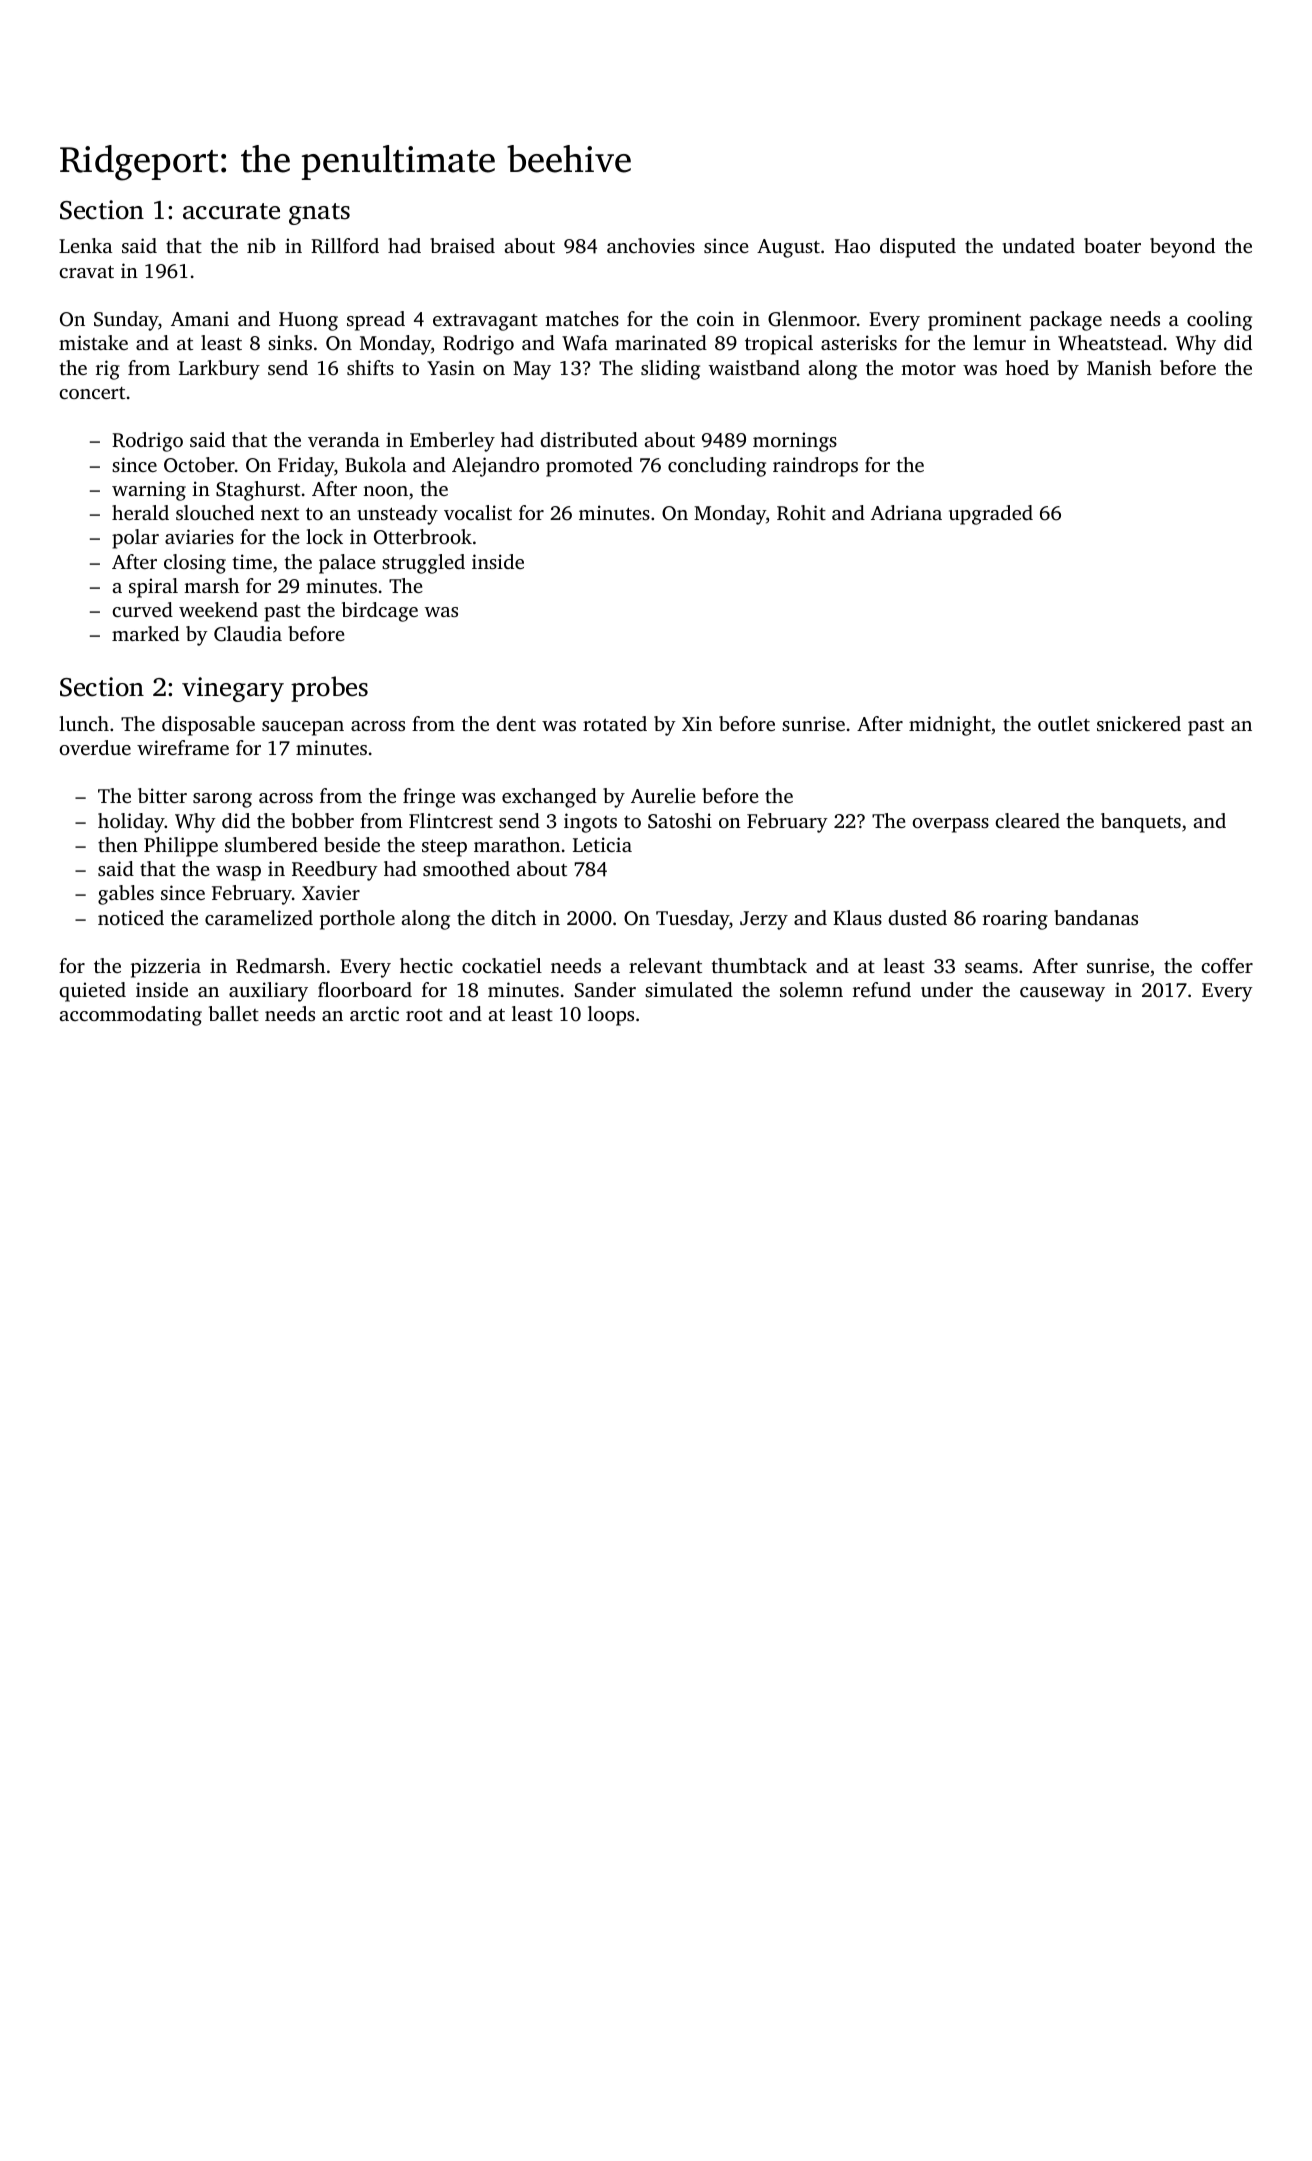 The height and width of the page is (2161, 1312). Describe the element at coordinates (697, 723) in the page. I see `Xin` at that location.
